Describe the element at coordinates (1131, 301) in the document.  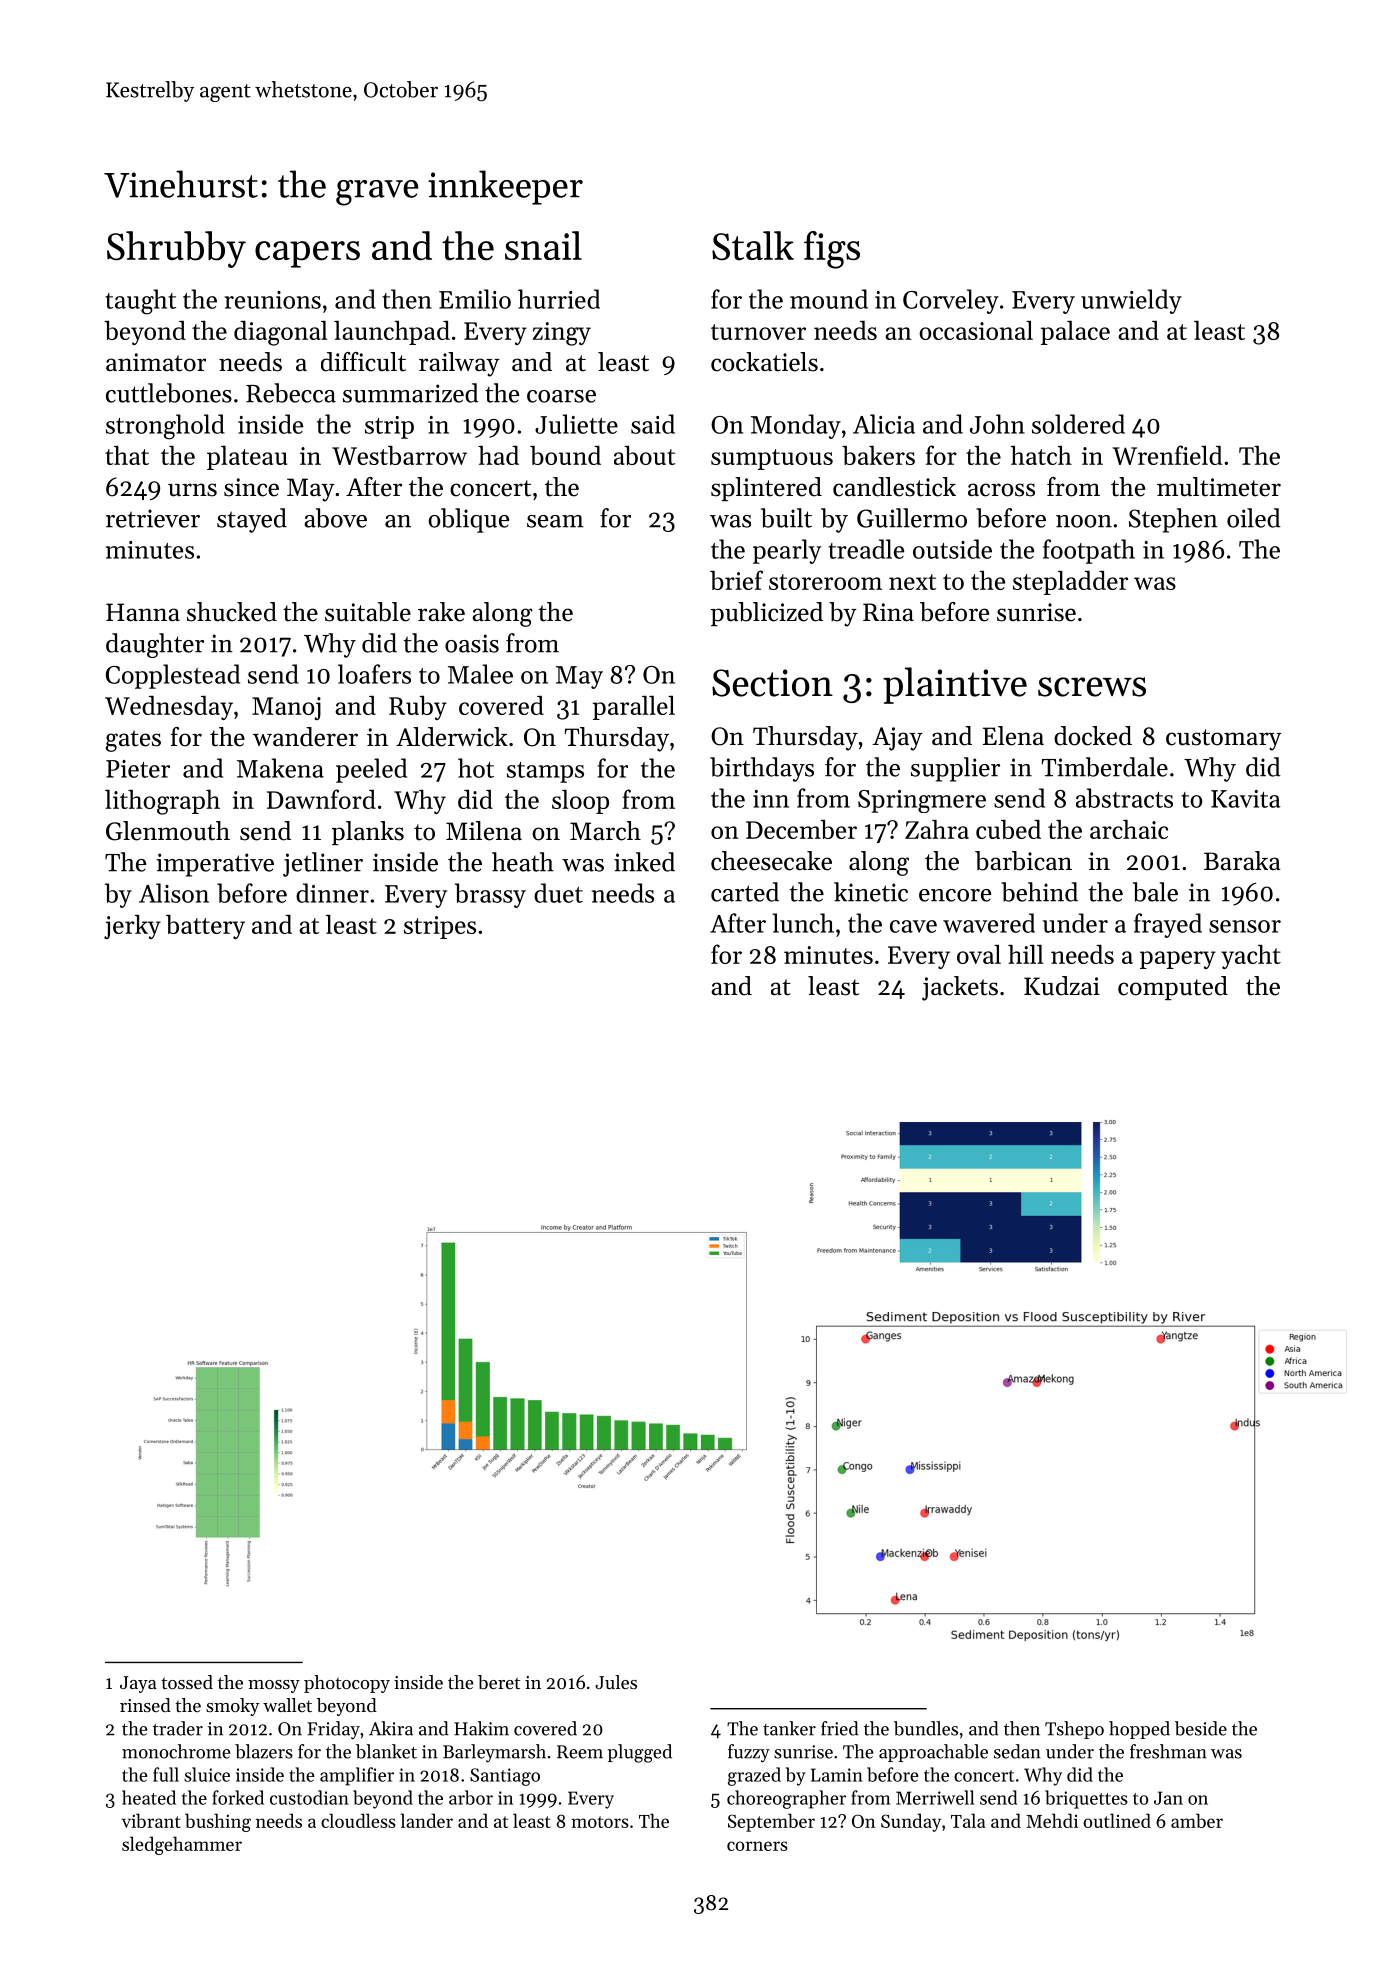
I see `unwieldy` at that location.
